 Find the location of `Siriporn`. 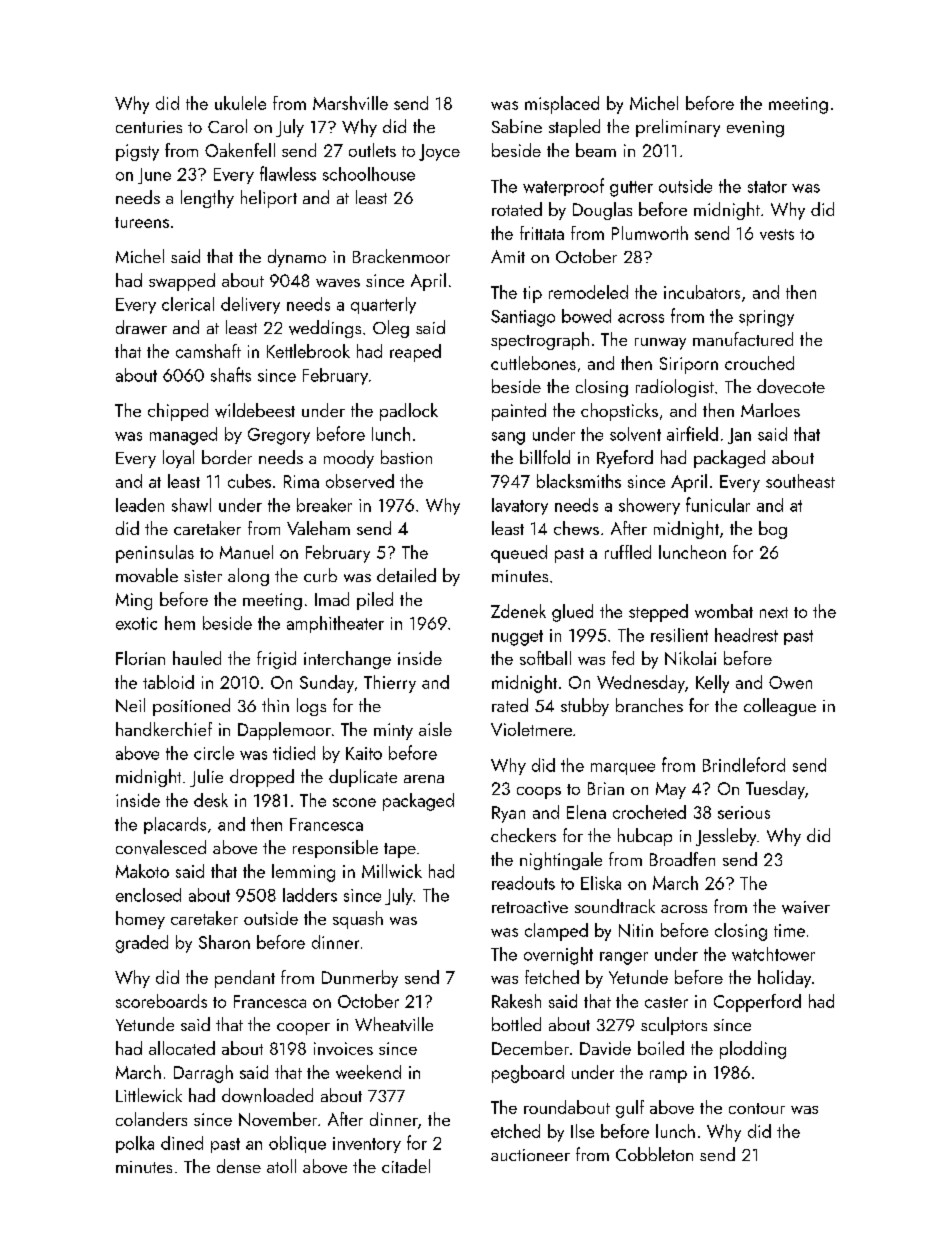

Siriporn is located at coordinates (689, 365).
